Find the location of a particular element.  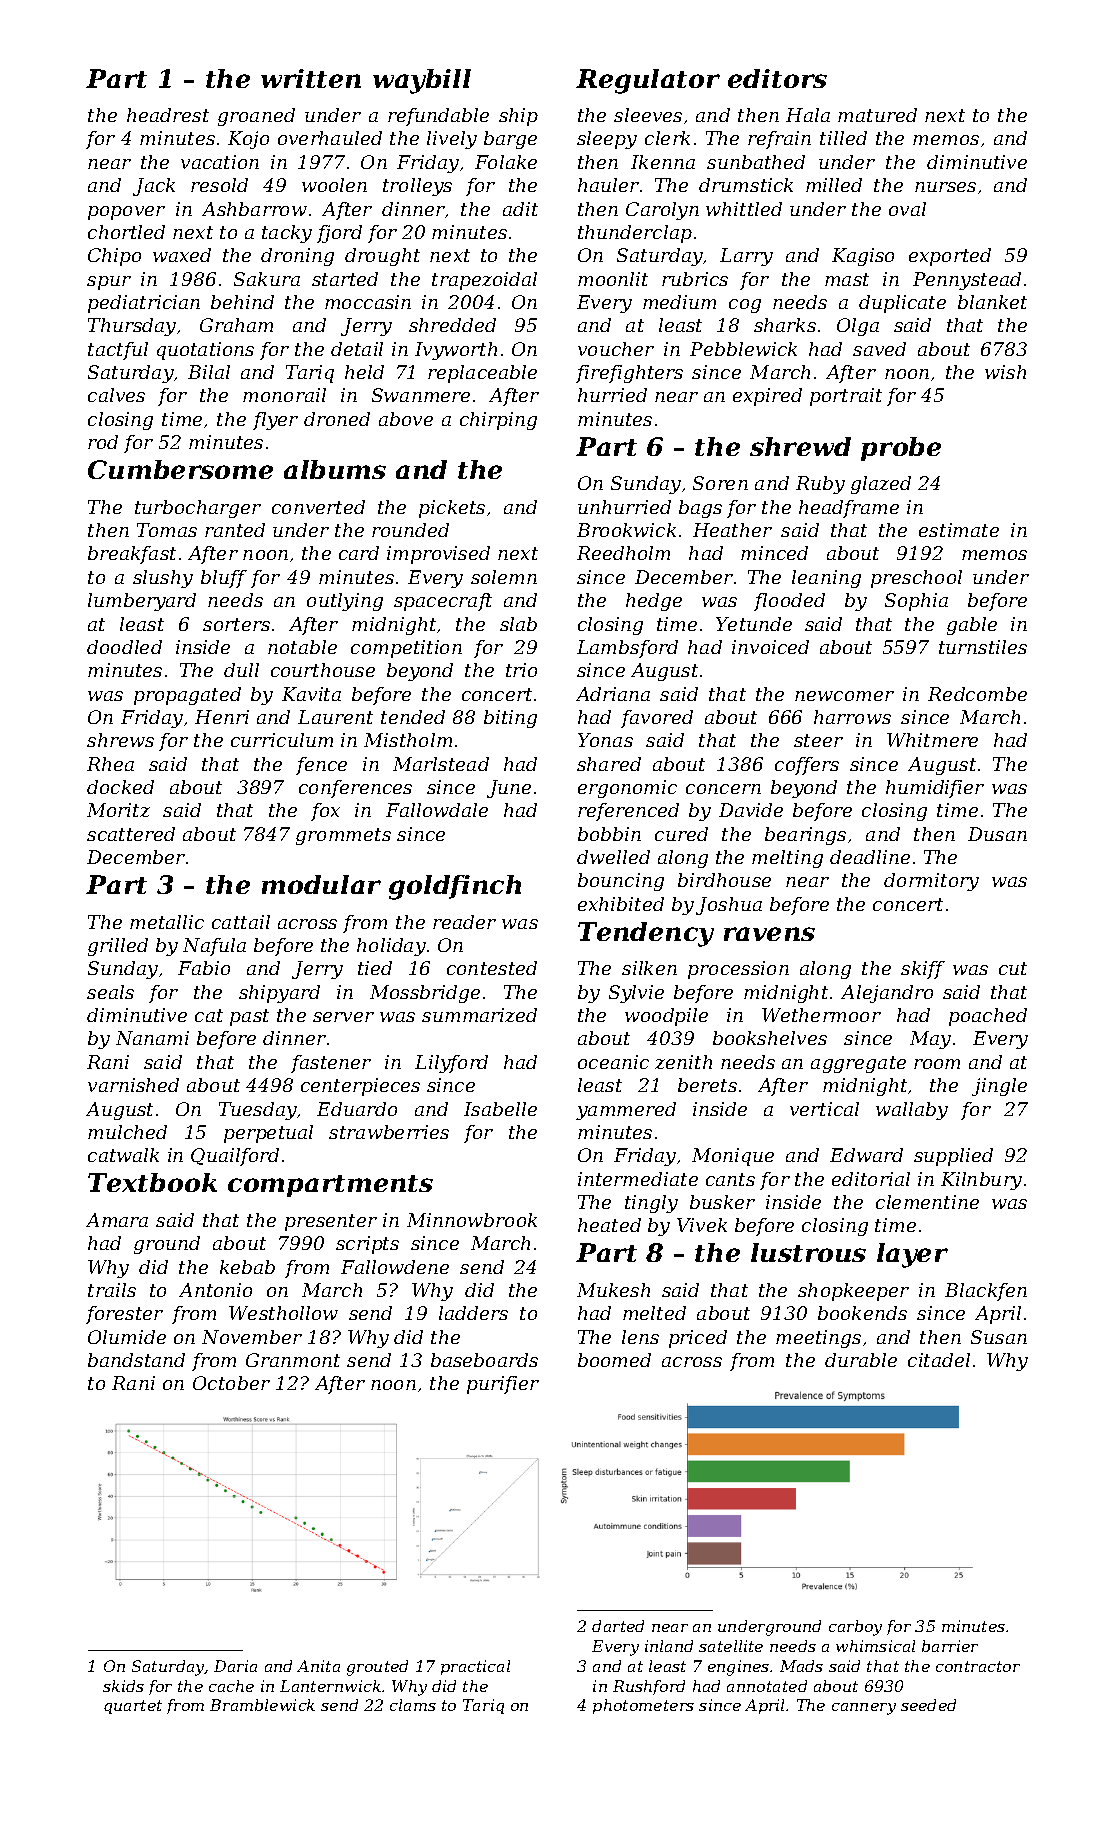

harrows is located at coordinates (852, 717).
